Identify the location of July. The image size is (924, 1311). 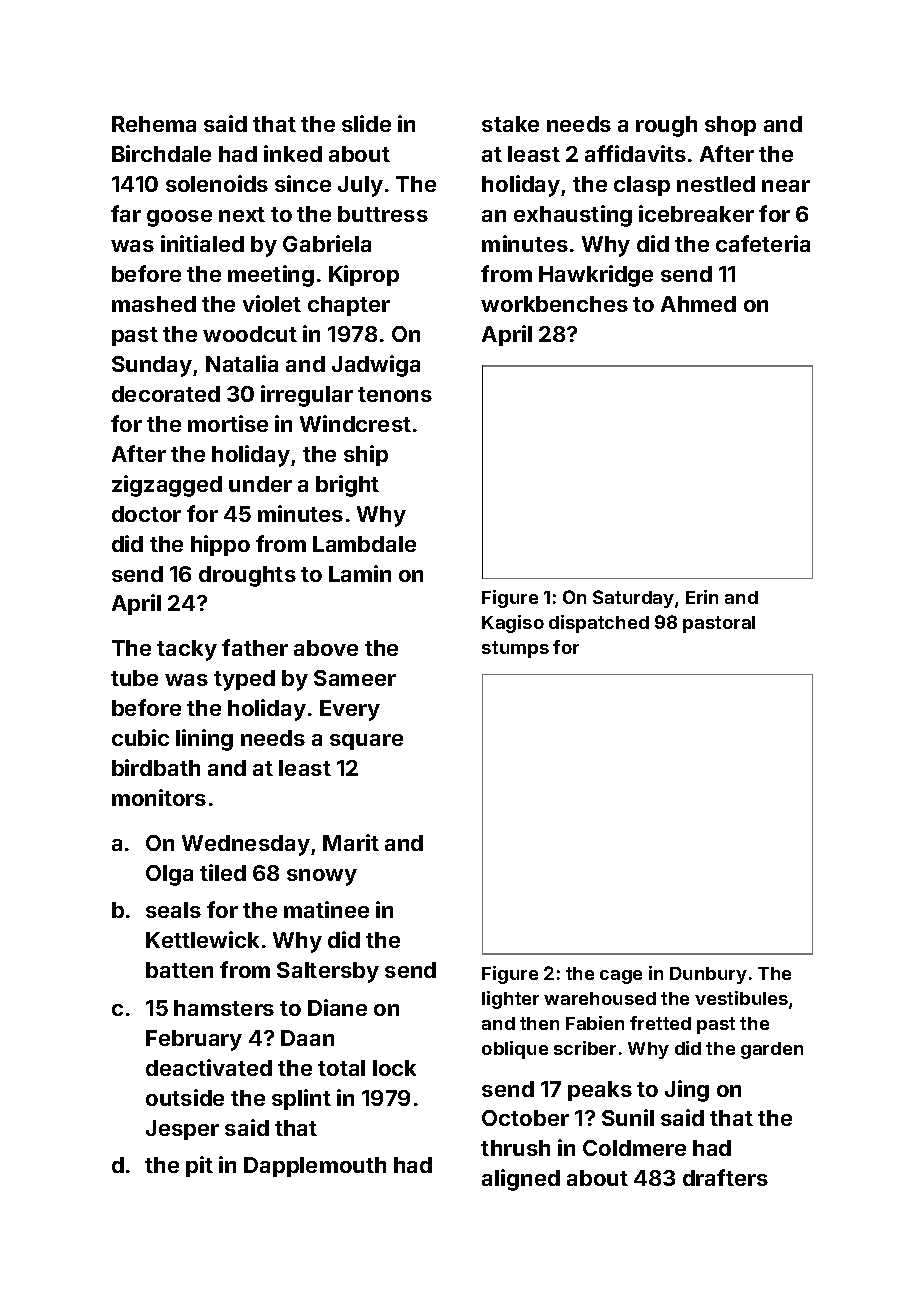
(360, 186).
